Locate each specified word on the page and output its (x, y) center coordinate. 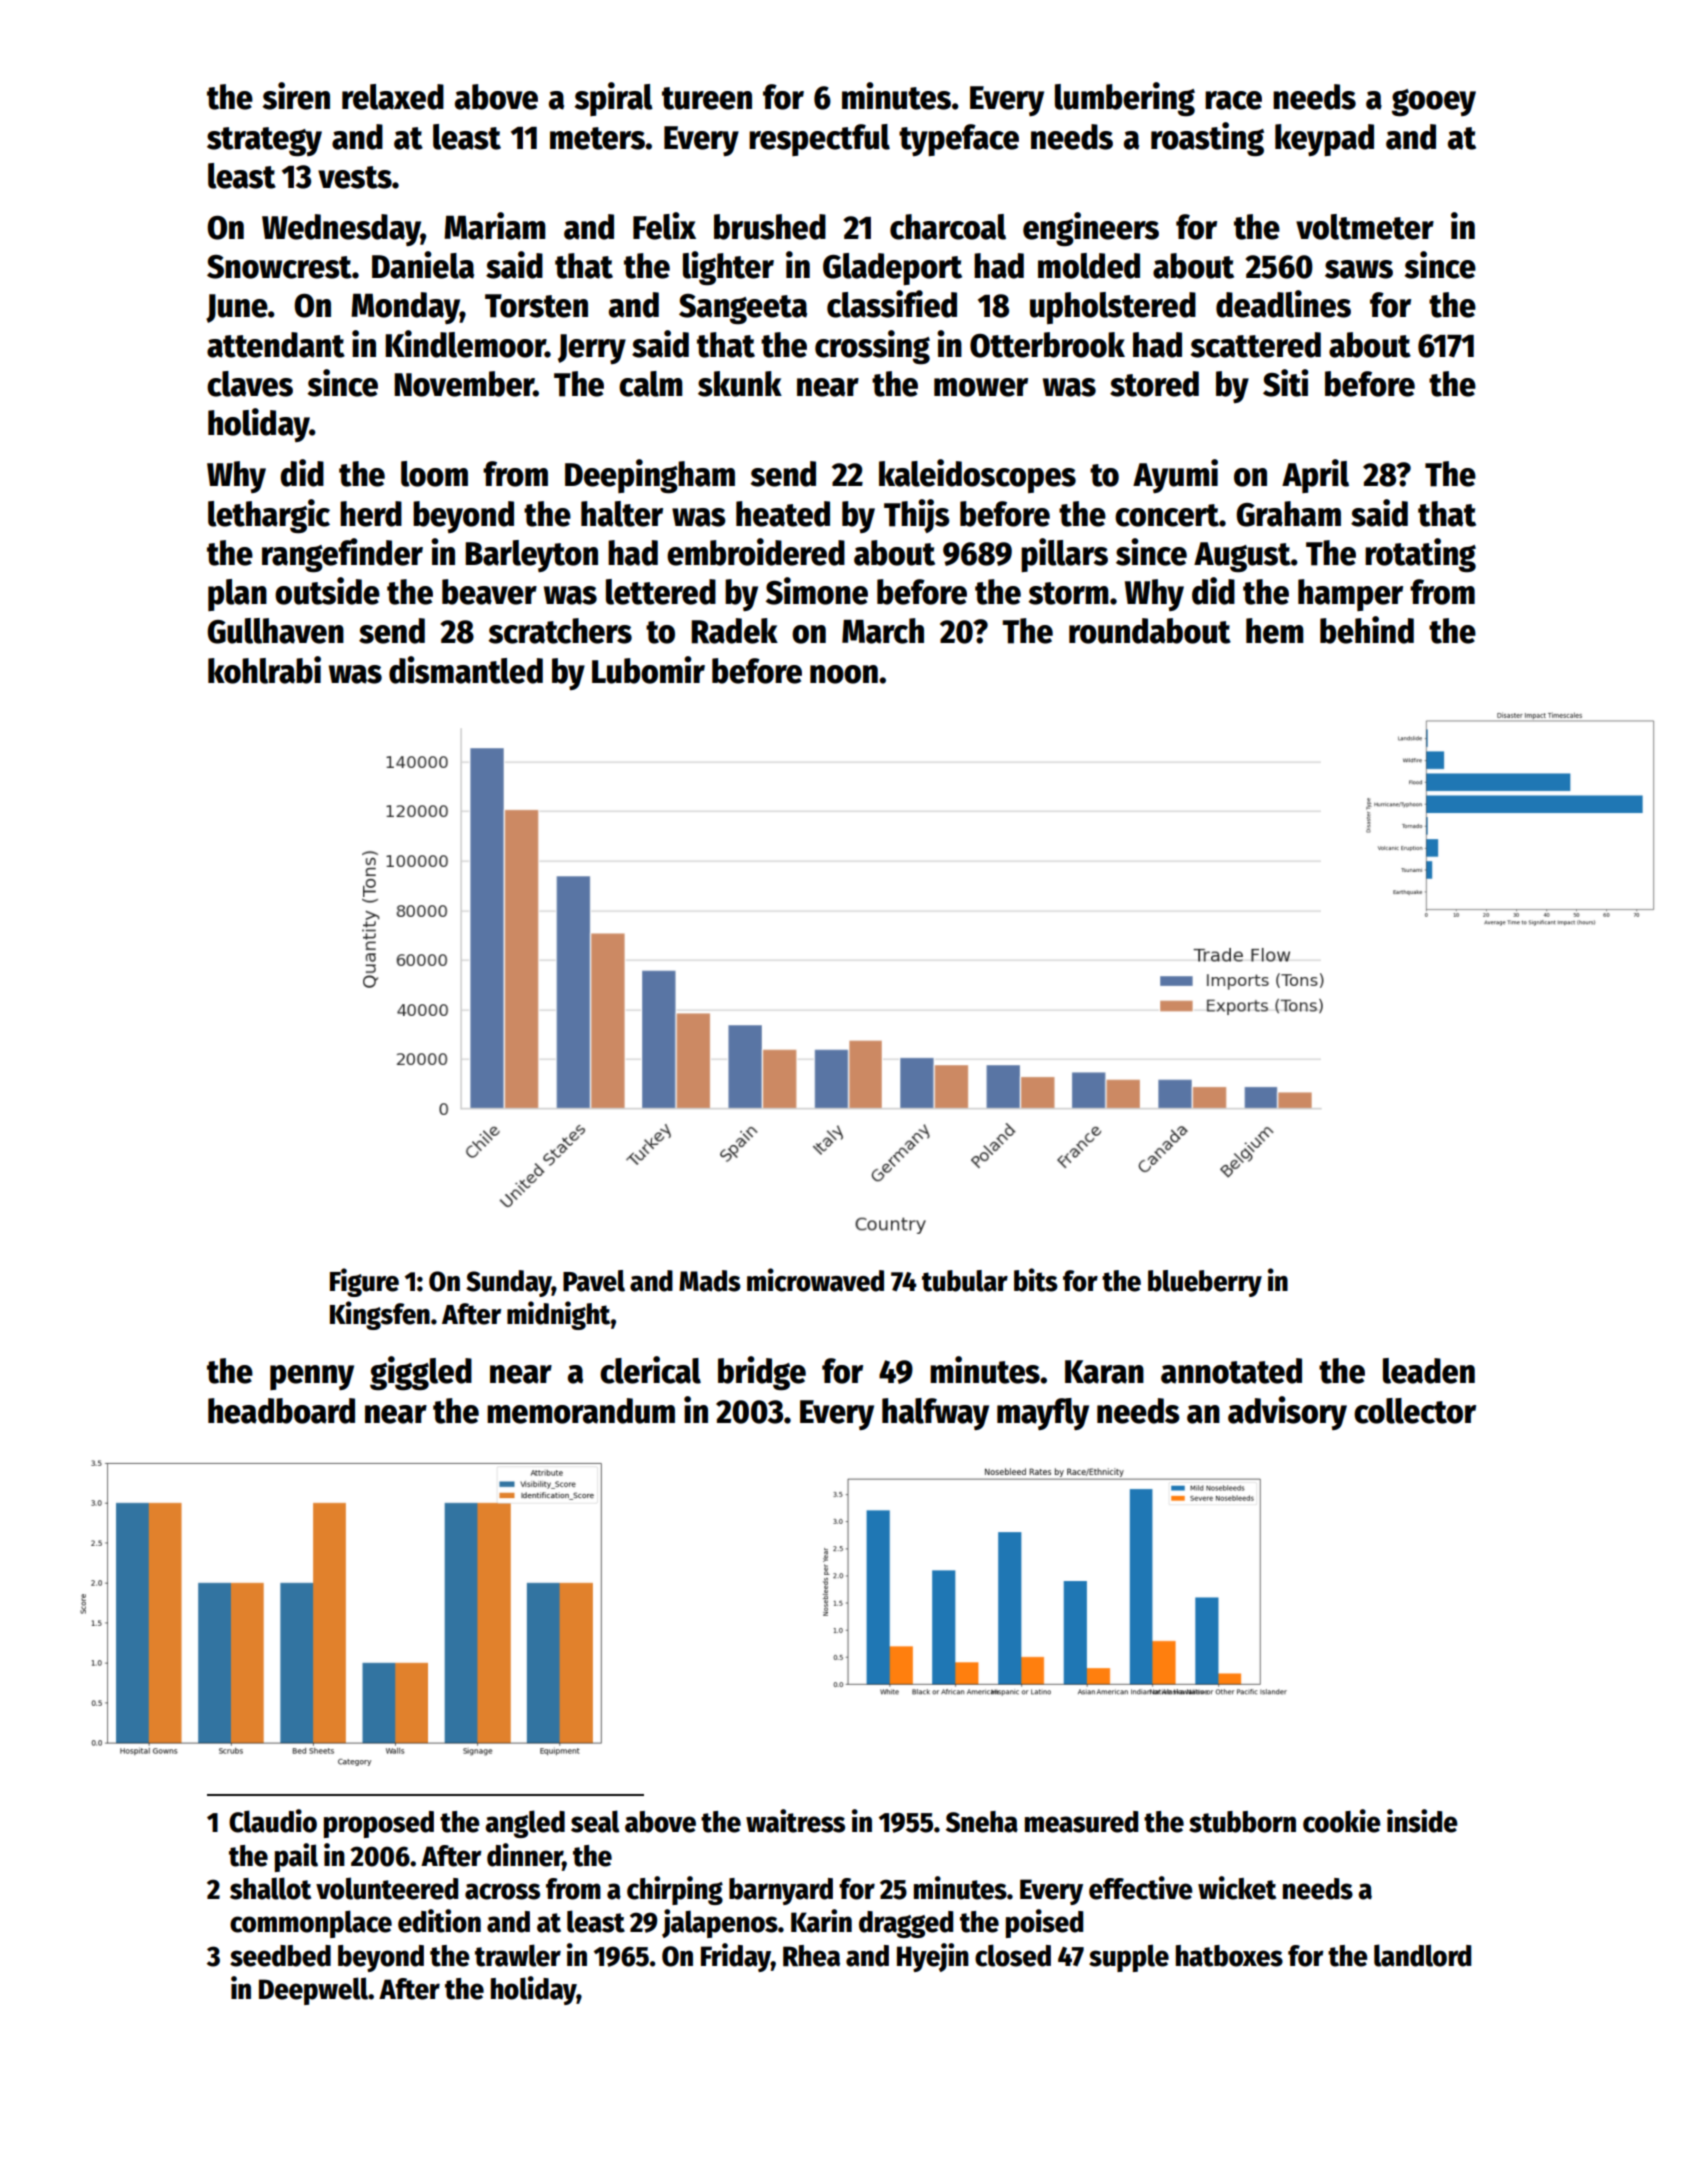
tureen (707, 98)
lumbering (1125, 99)
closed (1013, 1955)
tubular (965, 1281)
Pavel (594, 1281)
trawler (518, 1955)
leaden (1429, 1371)
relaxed (393, 97)
